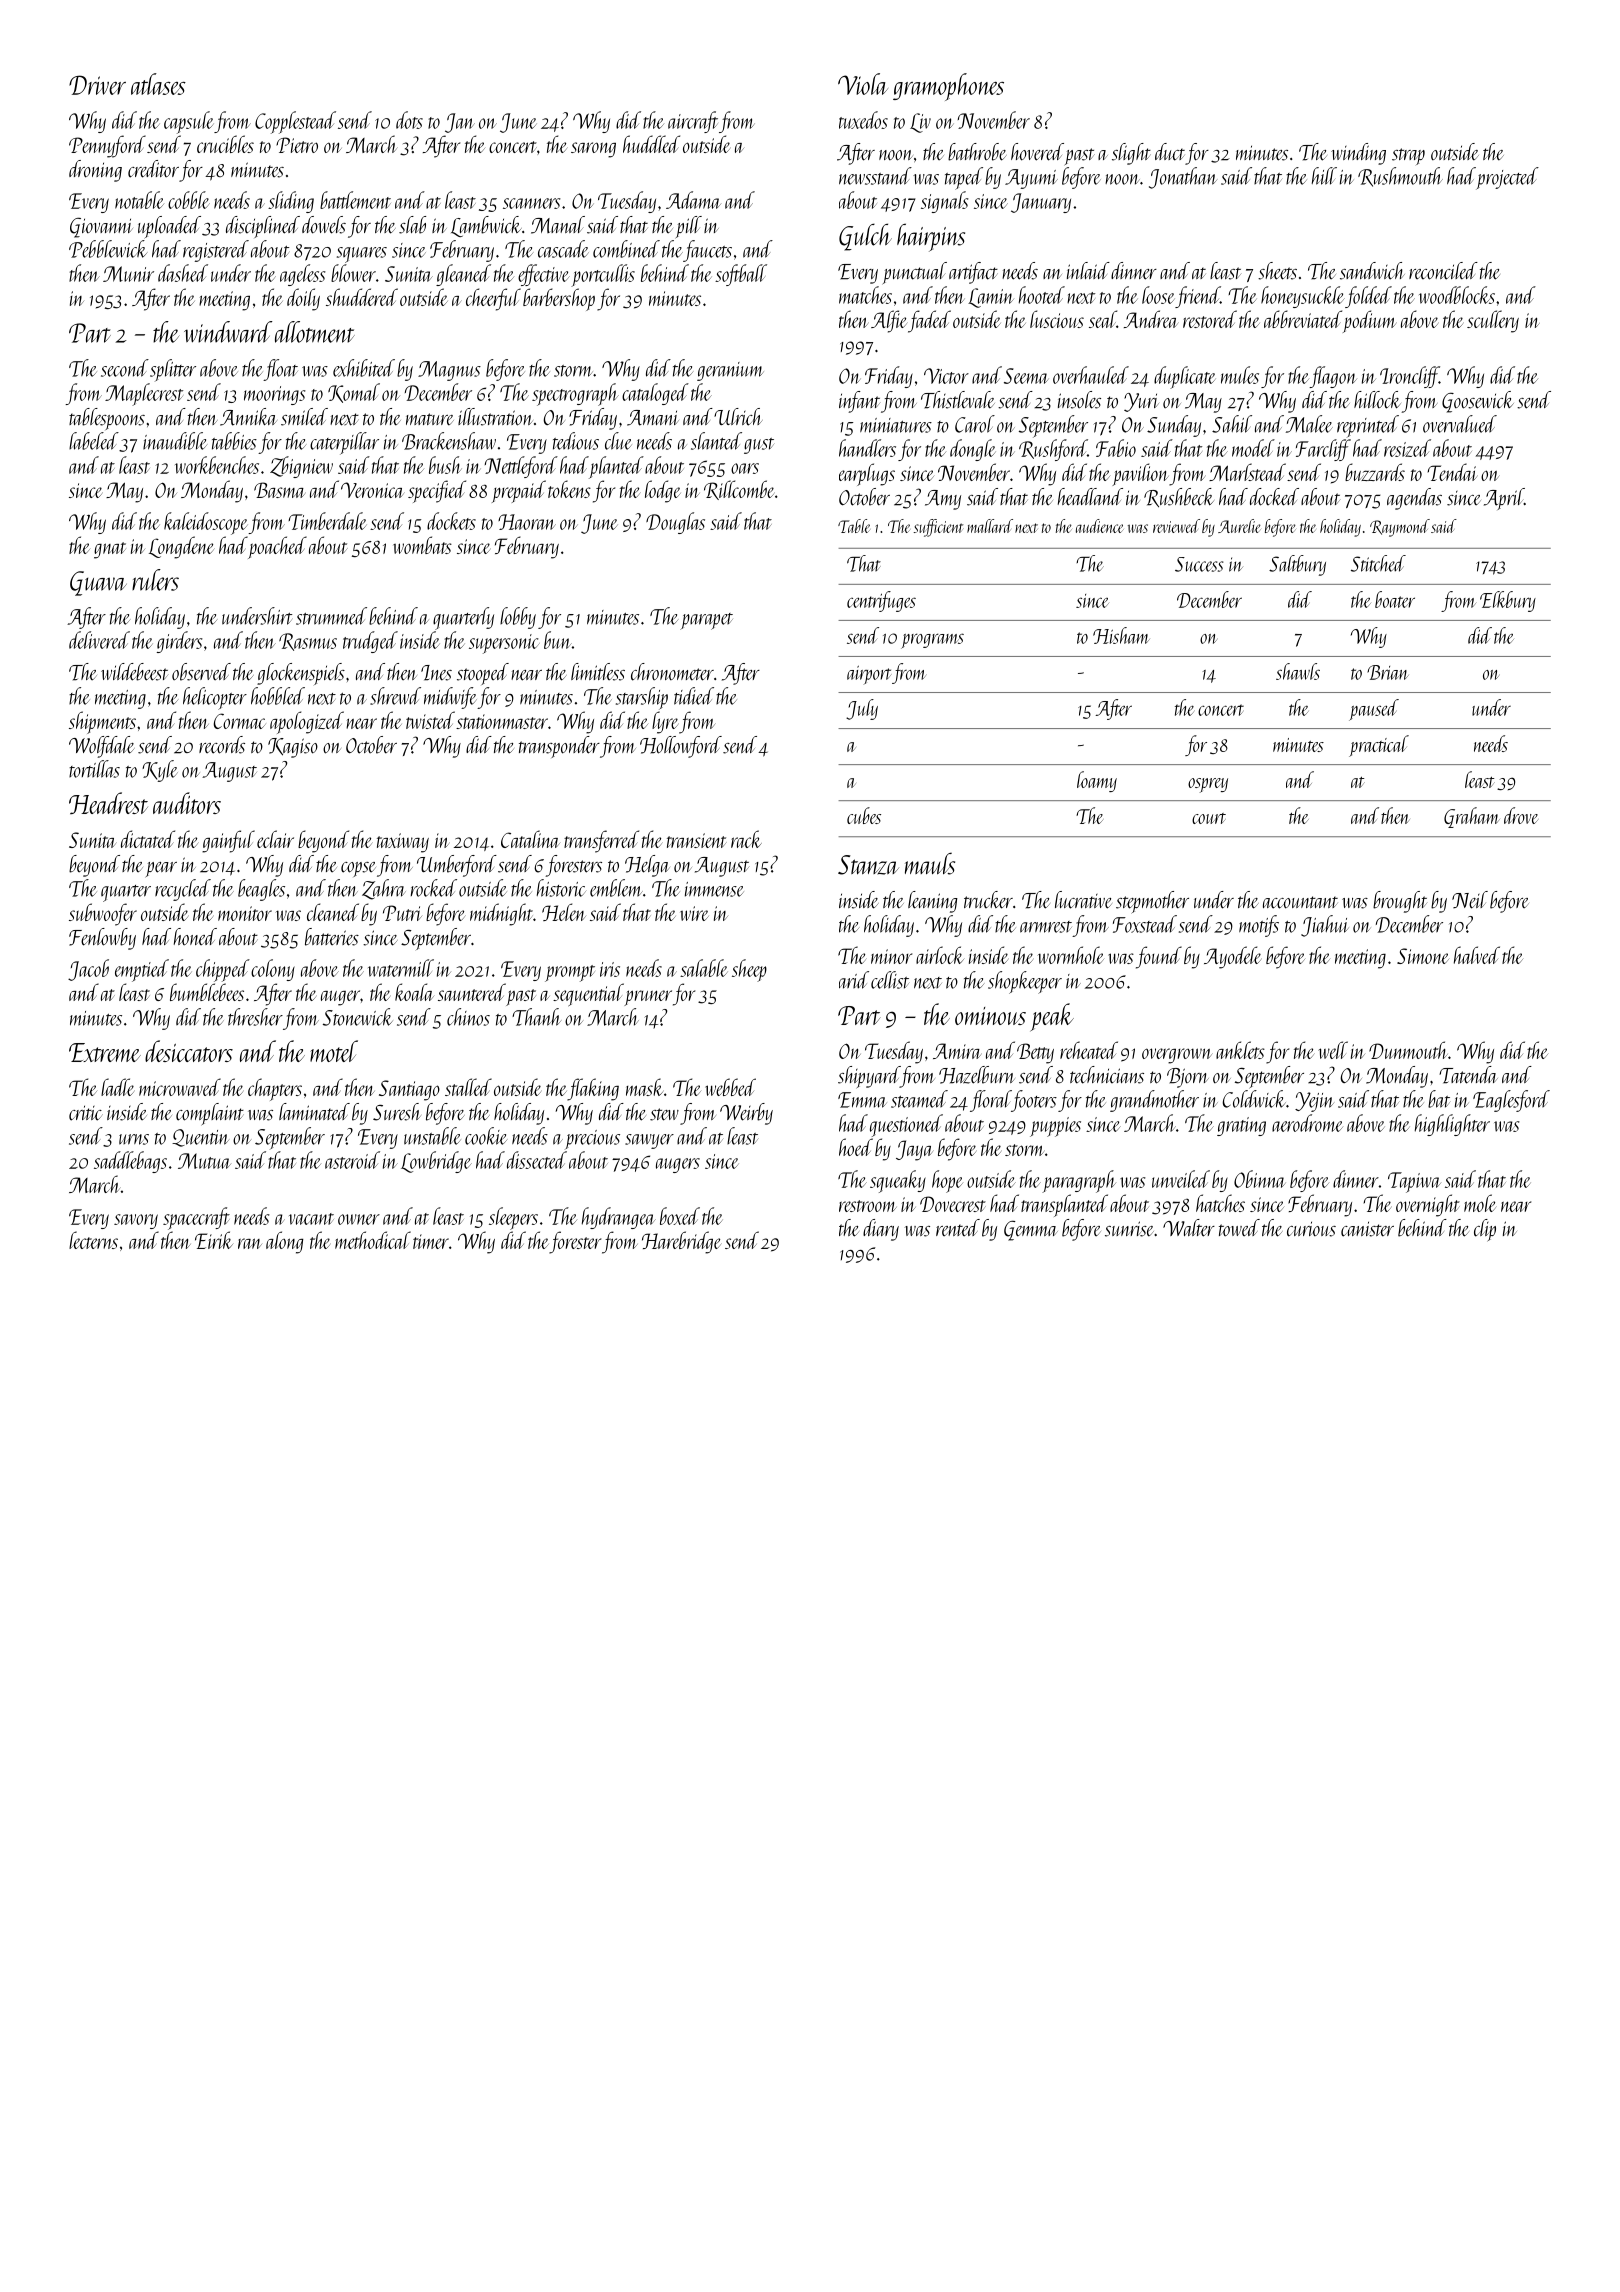 This document has width=1620, height=2292. What do you see at coordinates (117, 1087) in the document?
I see `ladle` at bounding box center [117, 1087].
